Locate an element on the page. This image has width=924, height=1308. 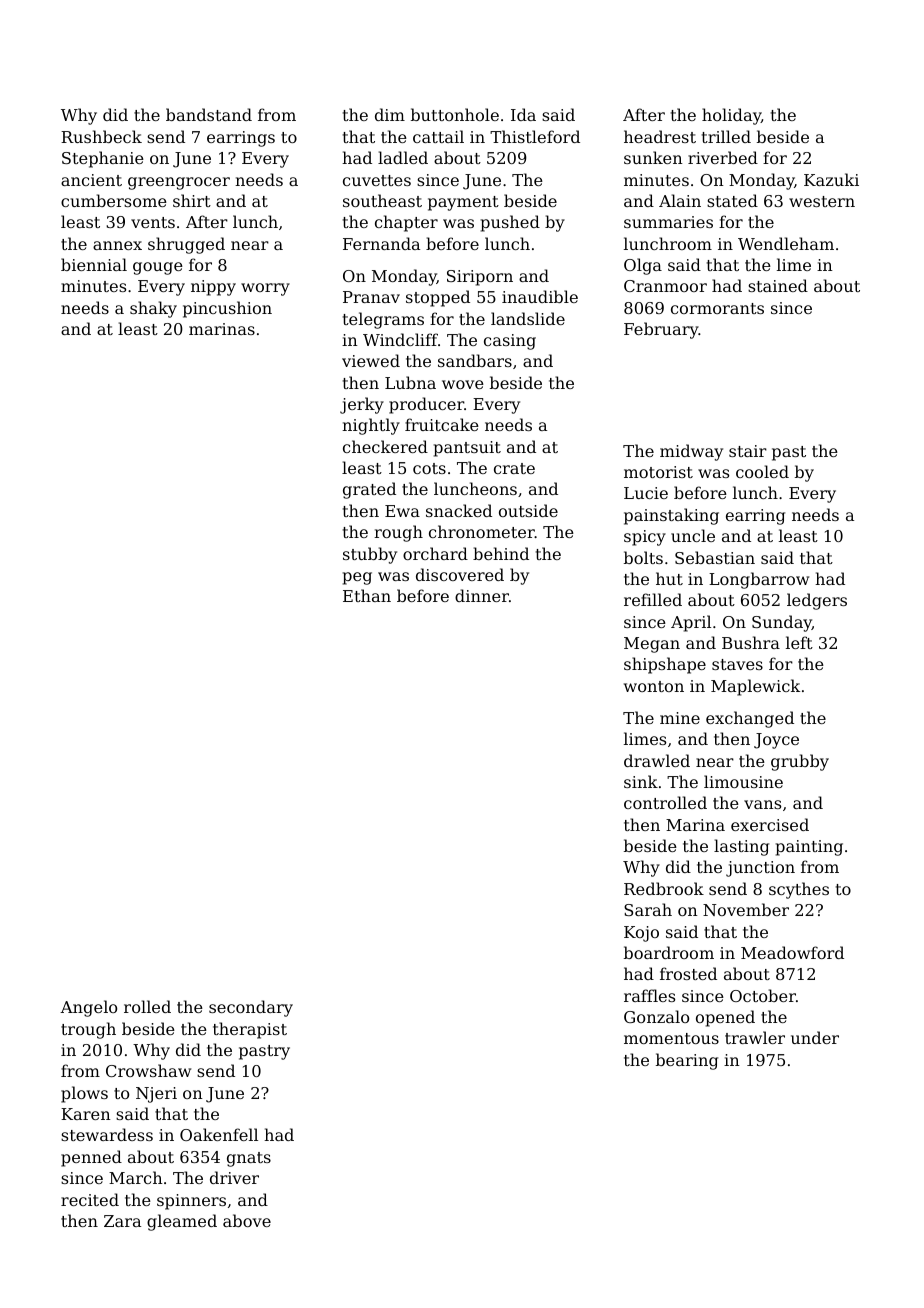
Ethan is located at coordinates (367, 595).
